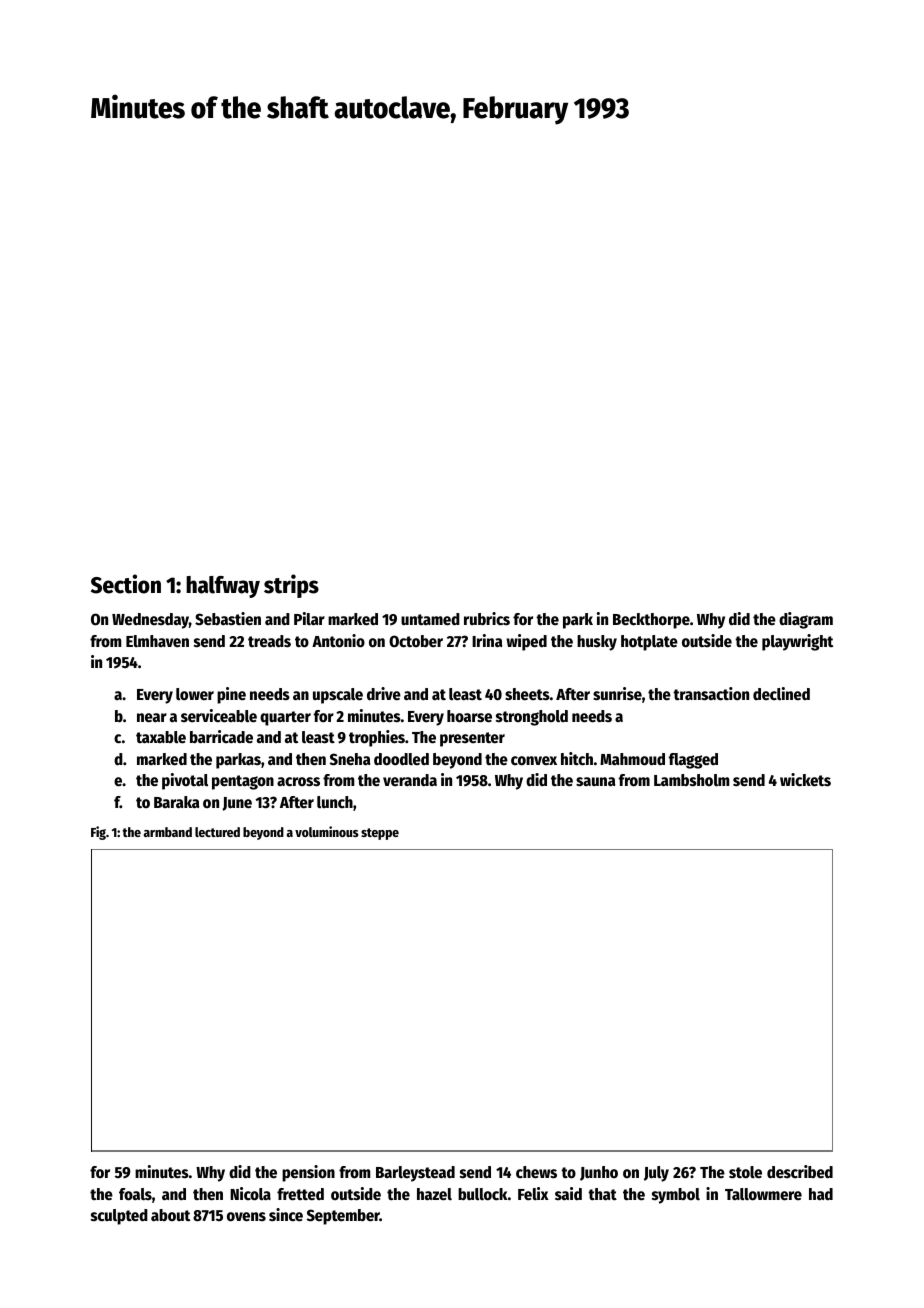 The width and height of the image is (924, 1308). I want to click on Lambsholm, so click(691, 780).
